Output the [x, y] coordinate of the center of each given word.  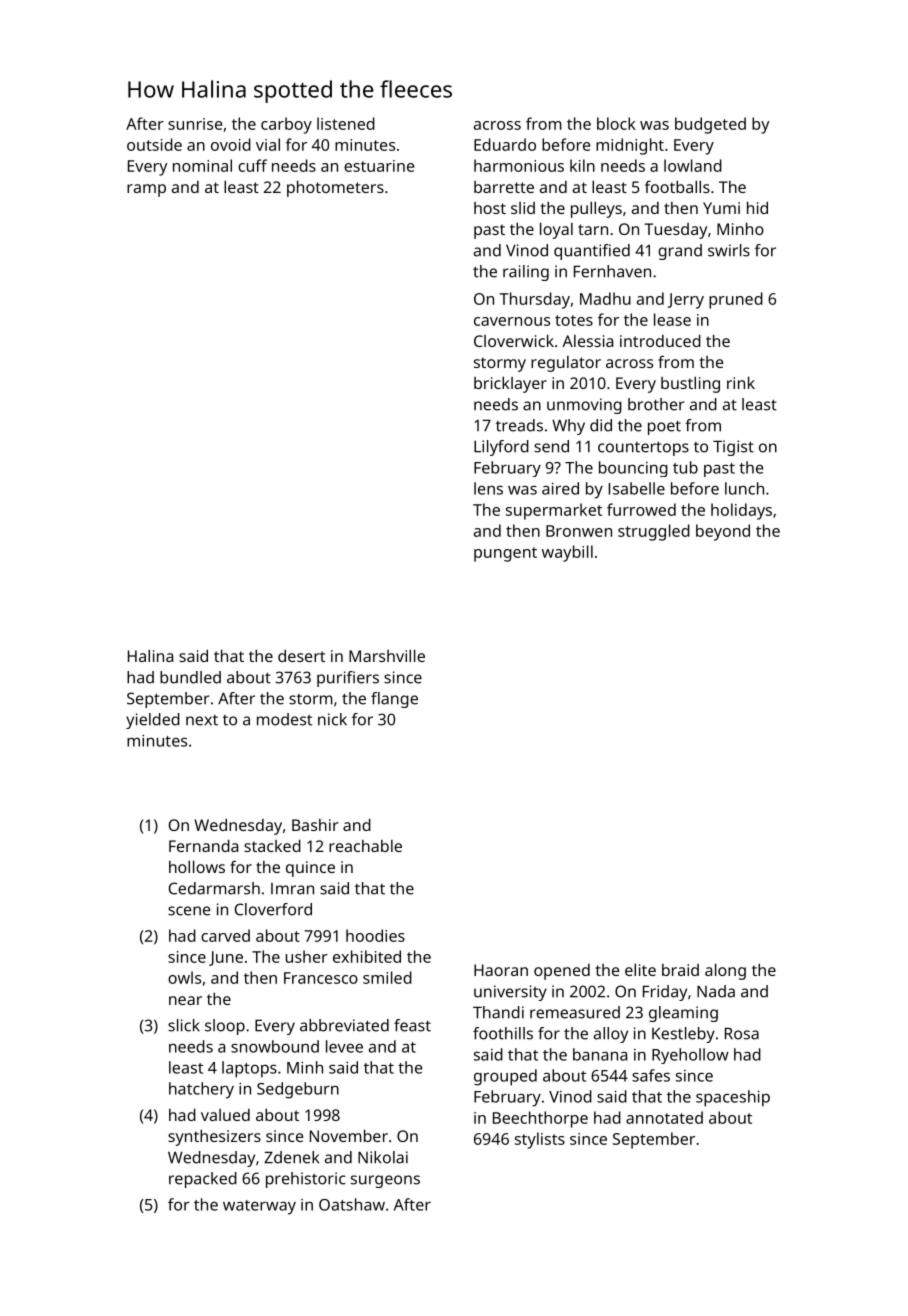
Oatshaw [352, 1204]
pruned [736, 300]
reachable [365, 846]
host [490, 208]
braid [680, 970]
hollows [197, 866]
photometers [335, 188]
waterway [259, 1207]
